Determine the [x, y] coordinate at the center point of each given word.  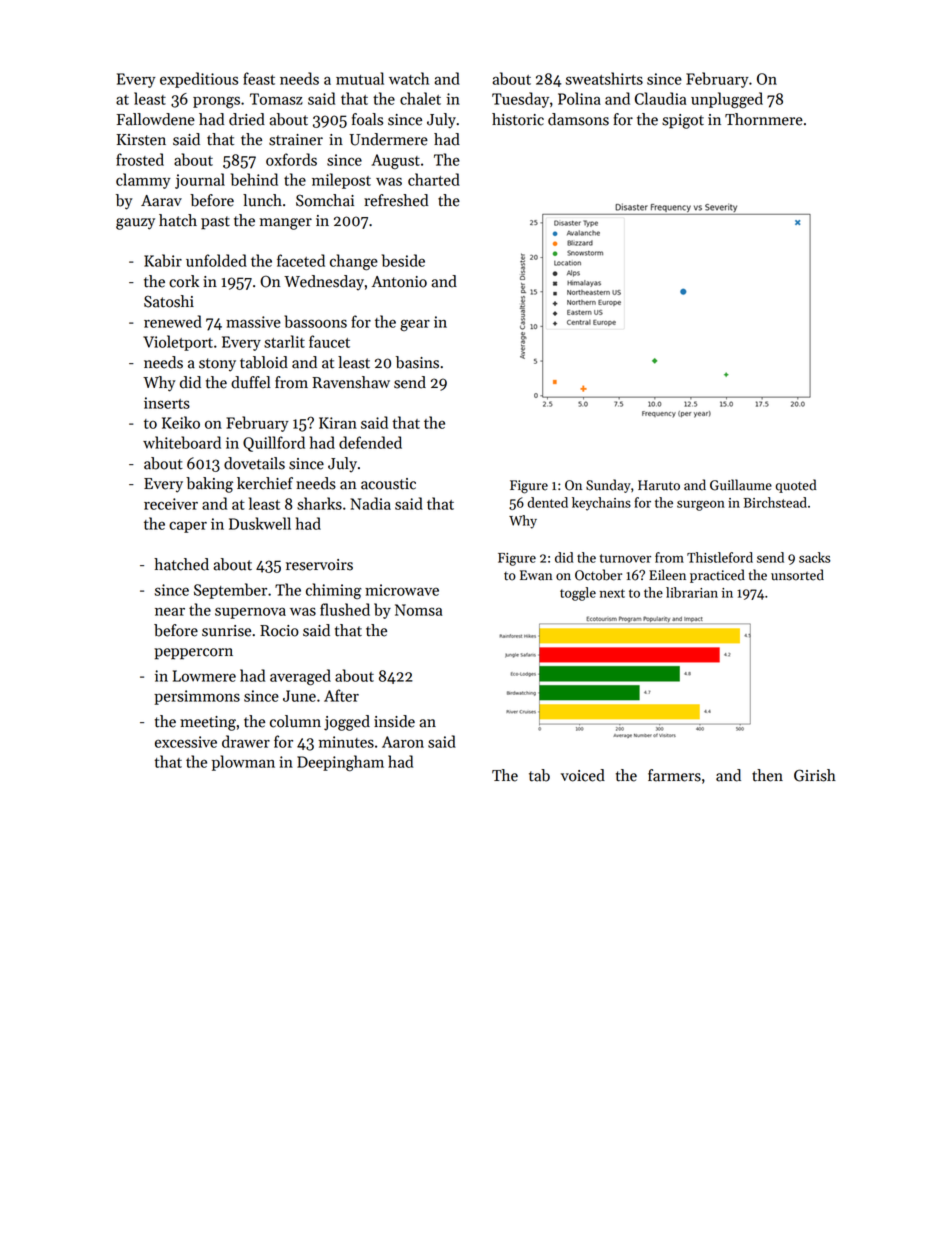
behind [254, 179]
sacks [814, 557]
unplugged [727, 100]
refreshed [396, 200]
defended [370, 442]
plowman [243, 763]
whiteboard [182, 442]
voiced [583, 775]
